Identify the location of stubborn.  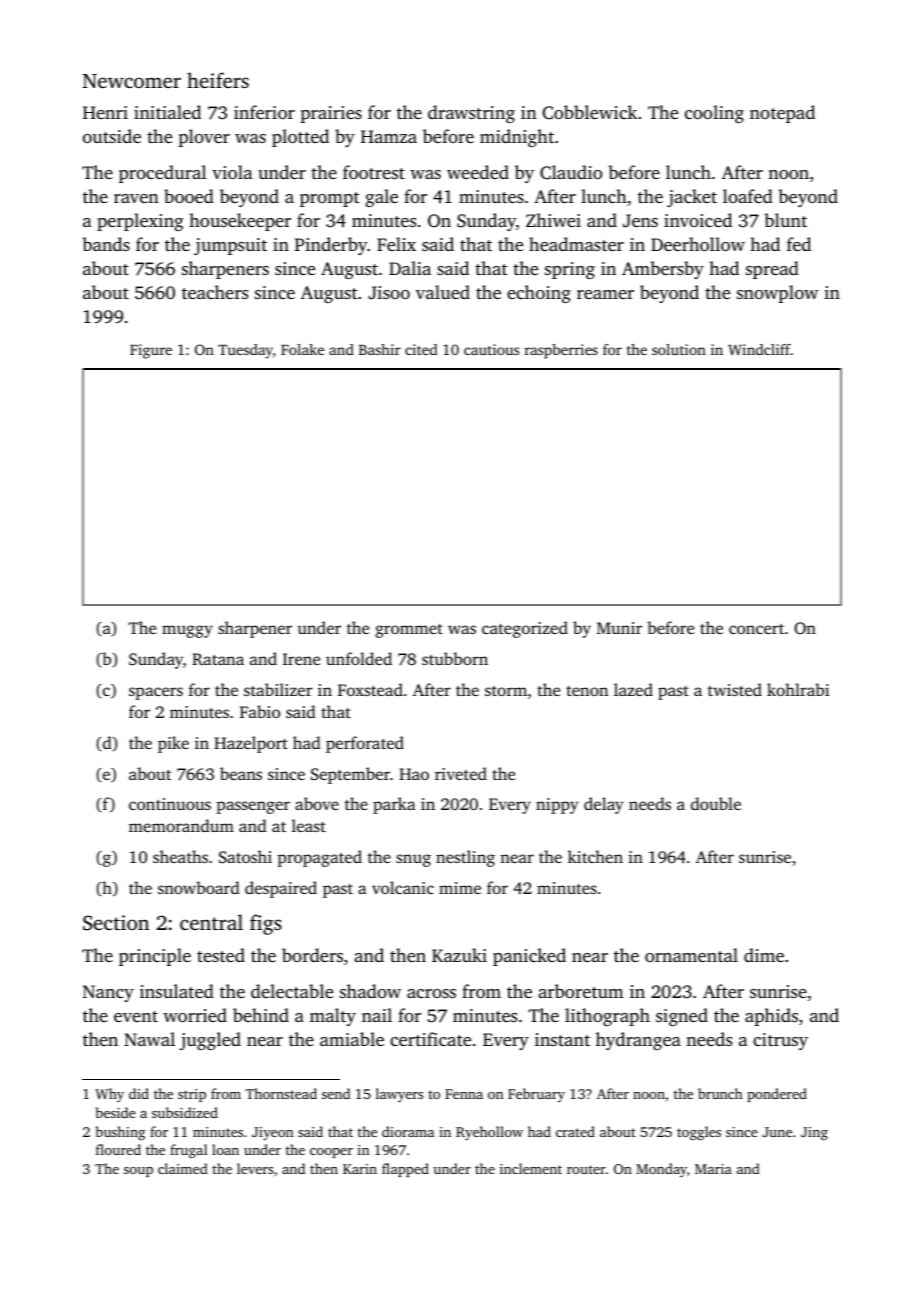
(455, 658).
